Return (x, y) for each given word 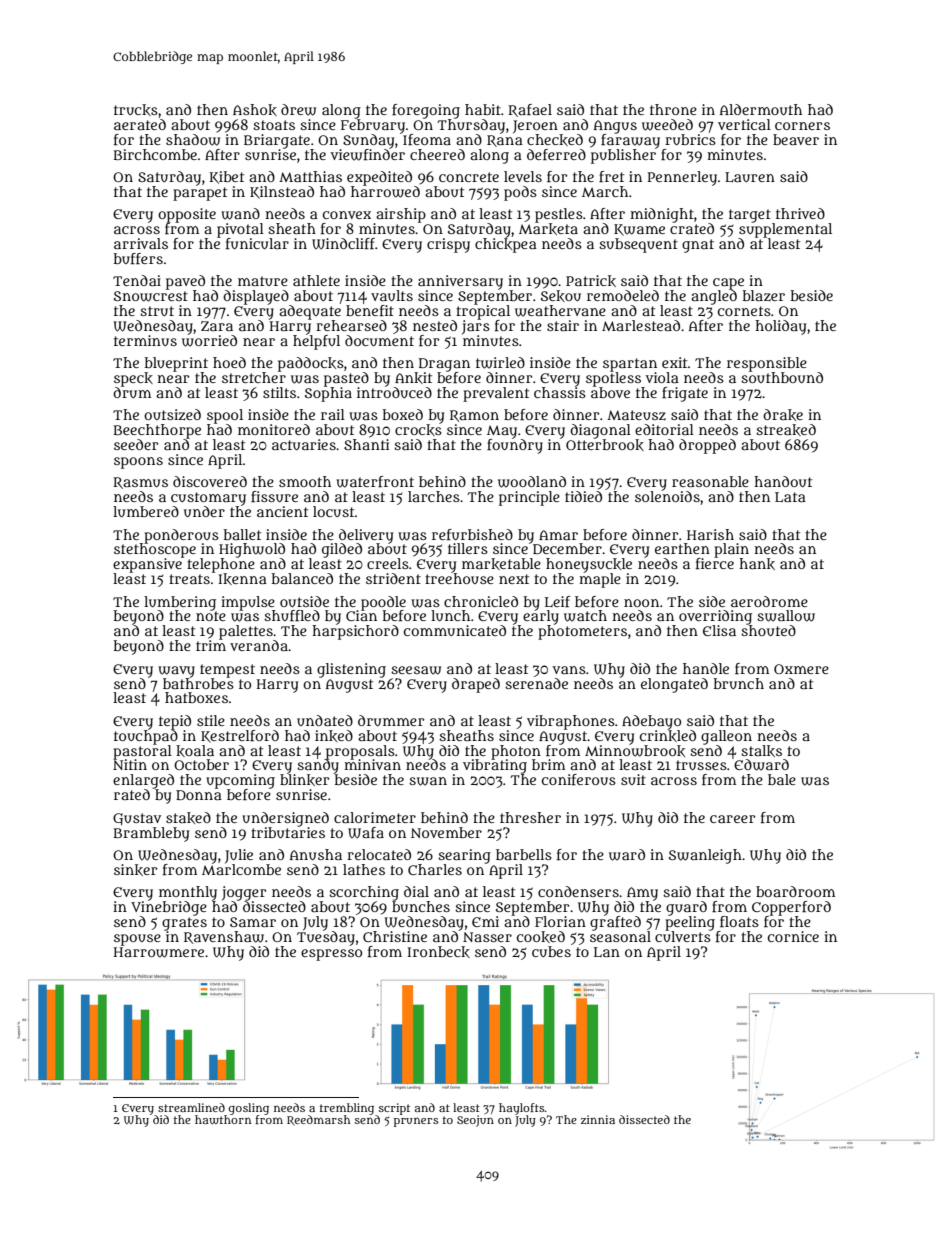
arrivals (141, 243)
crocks (418, 430)
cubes (551, 951)
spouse (137, 940)
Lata (790, 497)
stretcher (254, 377)
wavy (176, 672)
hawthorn (223, 1120)
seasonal (620, 936)
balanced (302, 578)
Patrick (591, 281)
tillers (468, 548)
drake (783, 415)
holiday (780, 327)
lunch (450, 615)
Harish (710, 534)
